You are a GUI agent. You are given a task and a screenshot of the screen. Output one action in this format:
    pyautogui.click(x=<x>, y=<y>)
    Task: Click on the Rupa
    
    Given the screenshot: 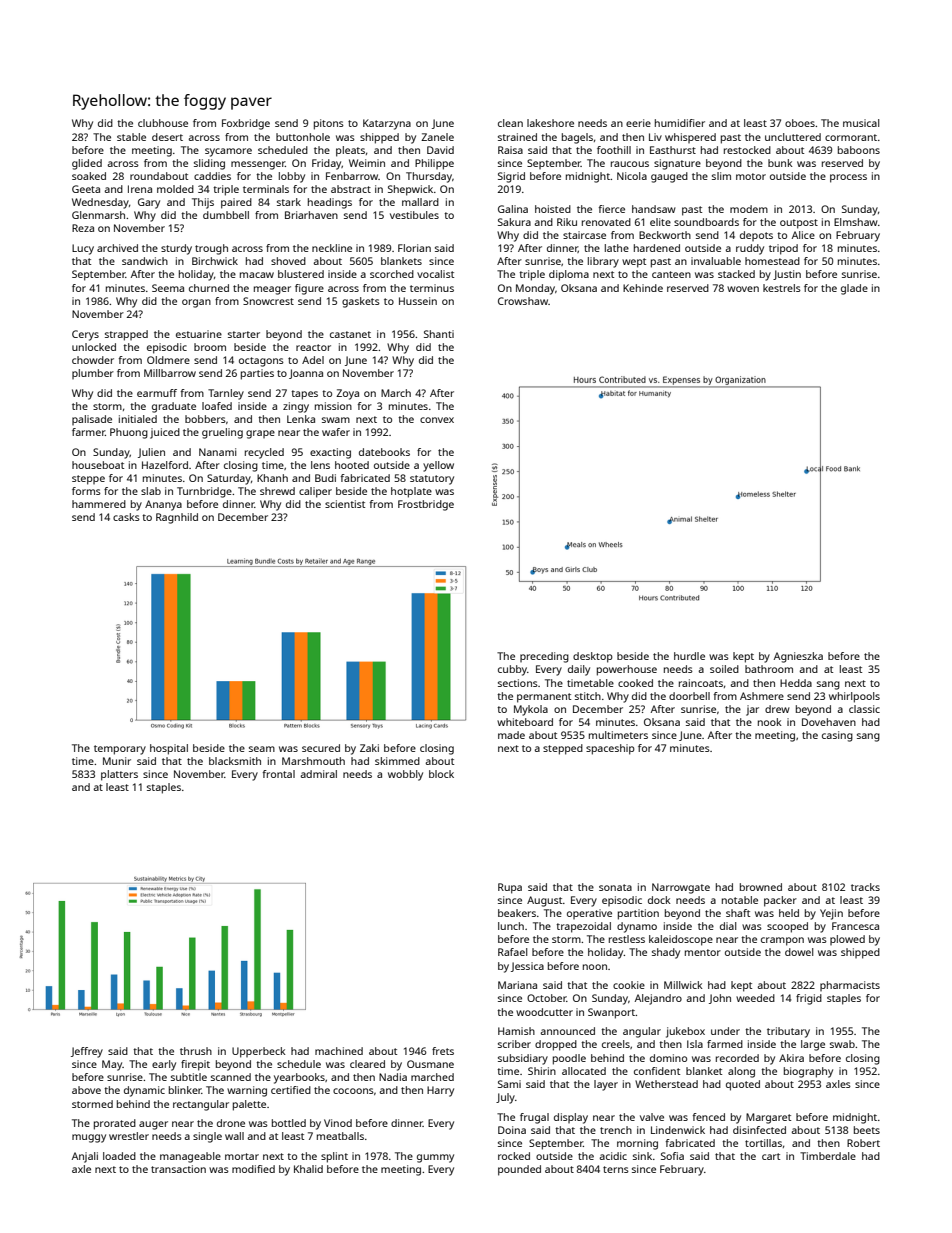 What is the action you would take?
    pyautogui.click(x=510, y=888)
